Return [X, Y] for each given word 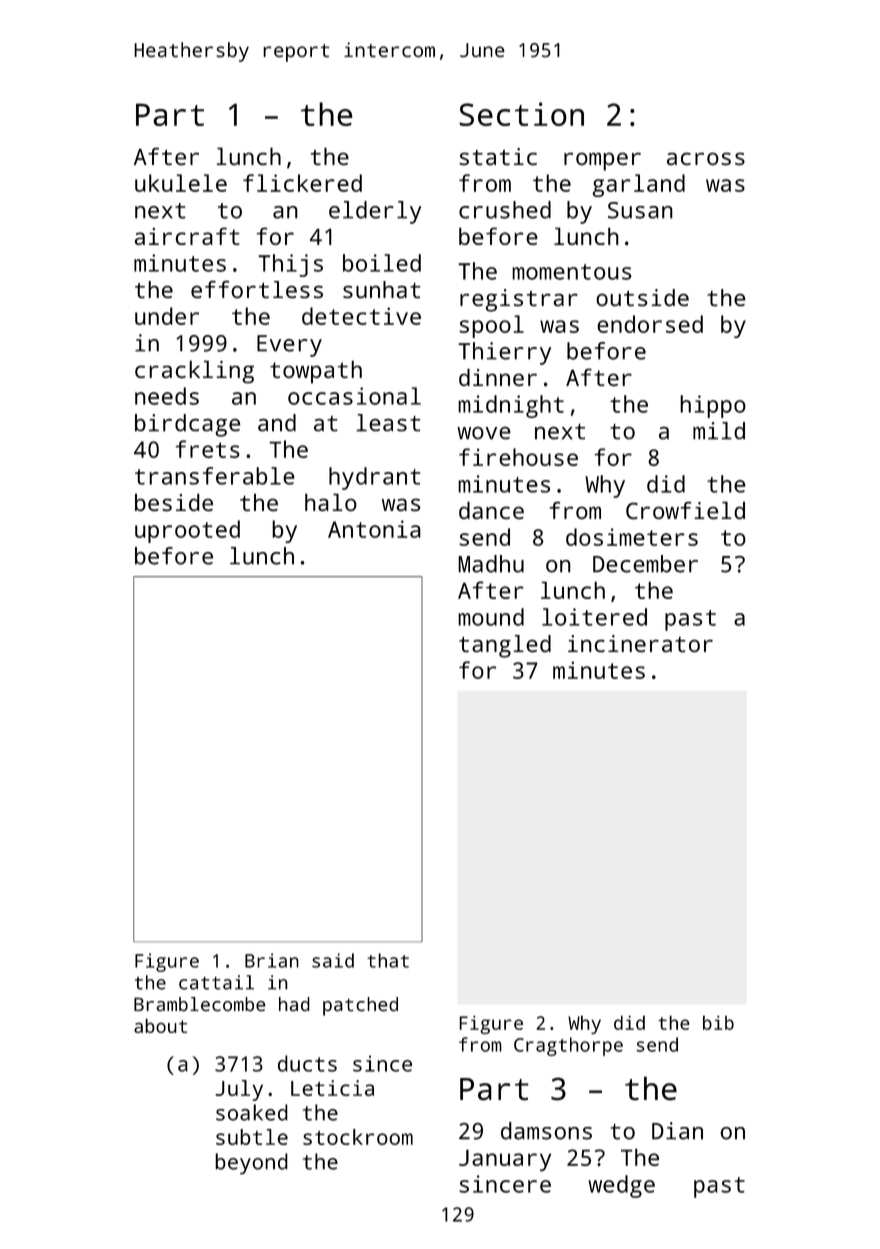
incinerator [640, 643]
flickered [302, 183]
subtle [252, 1137]
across [706, 159]
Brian [272, 960]
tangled [505, 646]
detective [361, 316]
